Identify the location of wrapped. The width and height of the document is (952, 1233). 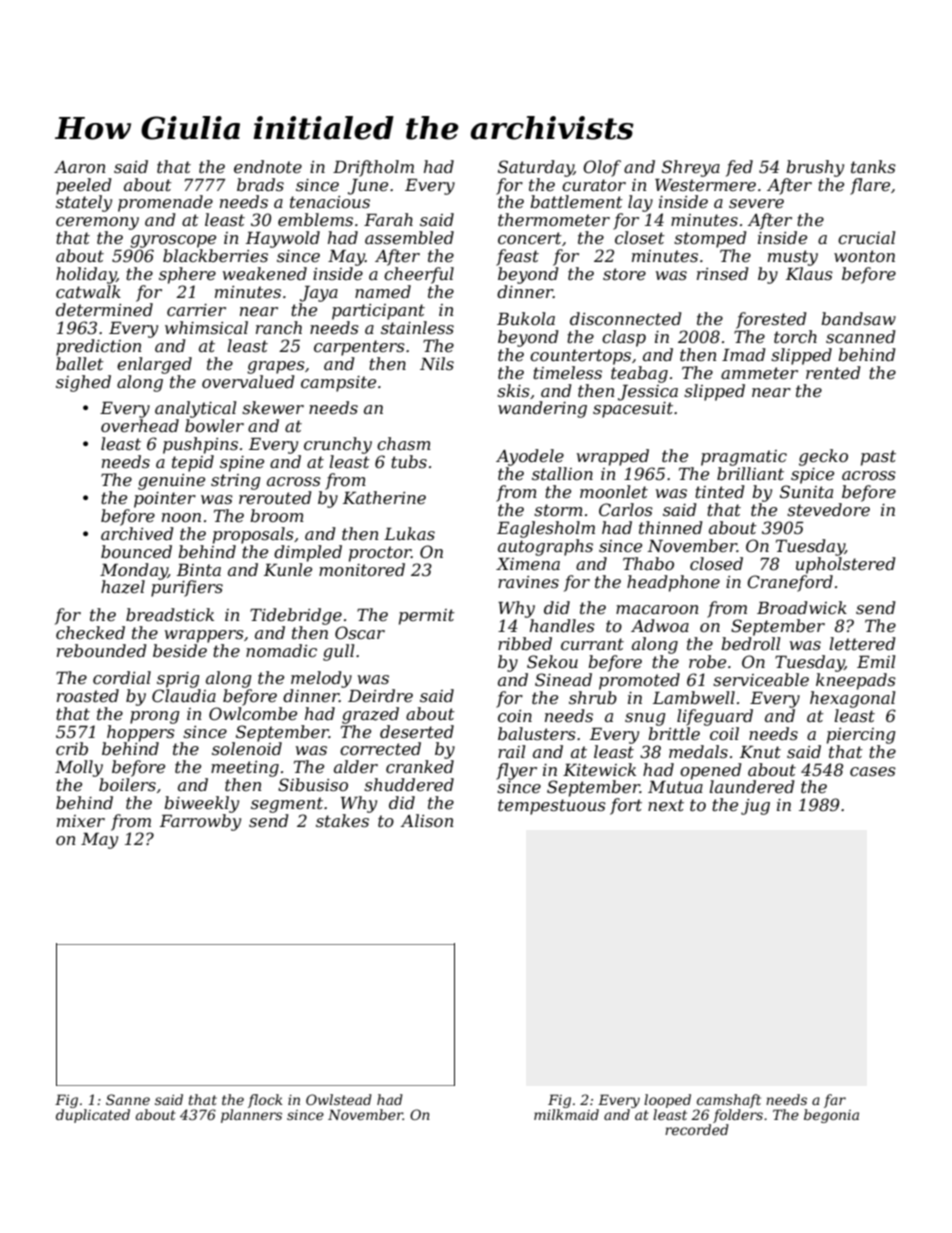
(613, 457).
